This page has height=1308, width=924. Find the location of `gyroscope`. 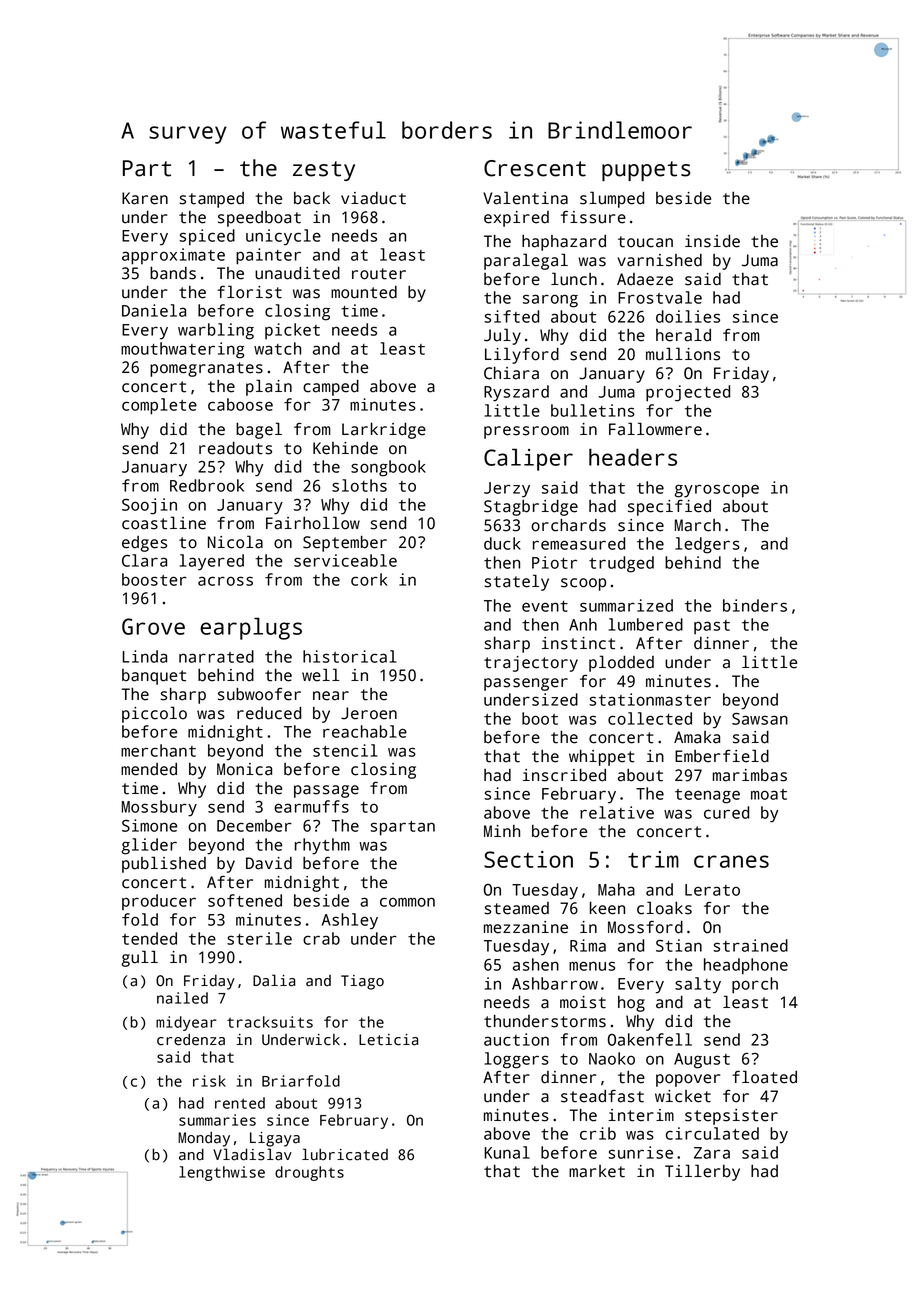

gyroscope is located at coordinates (717, 491).
